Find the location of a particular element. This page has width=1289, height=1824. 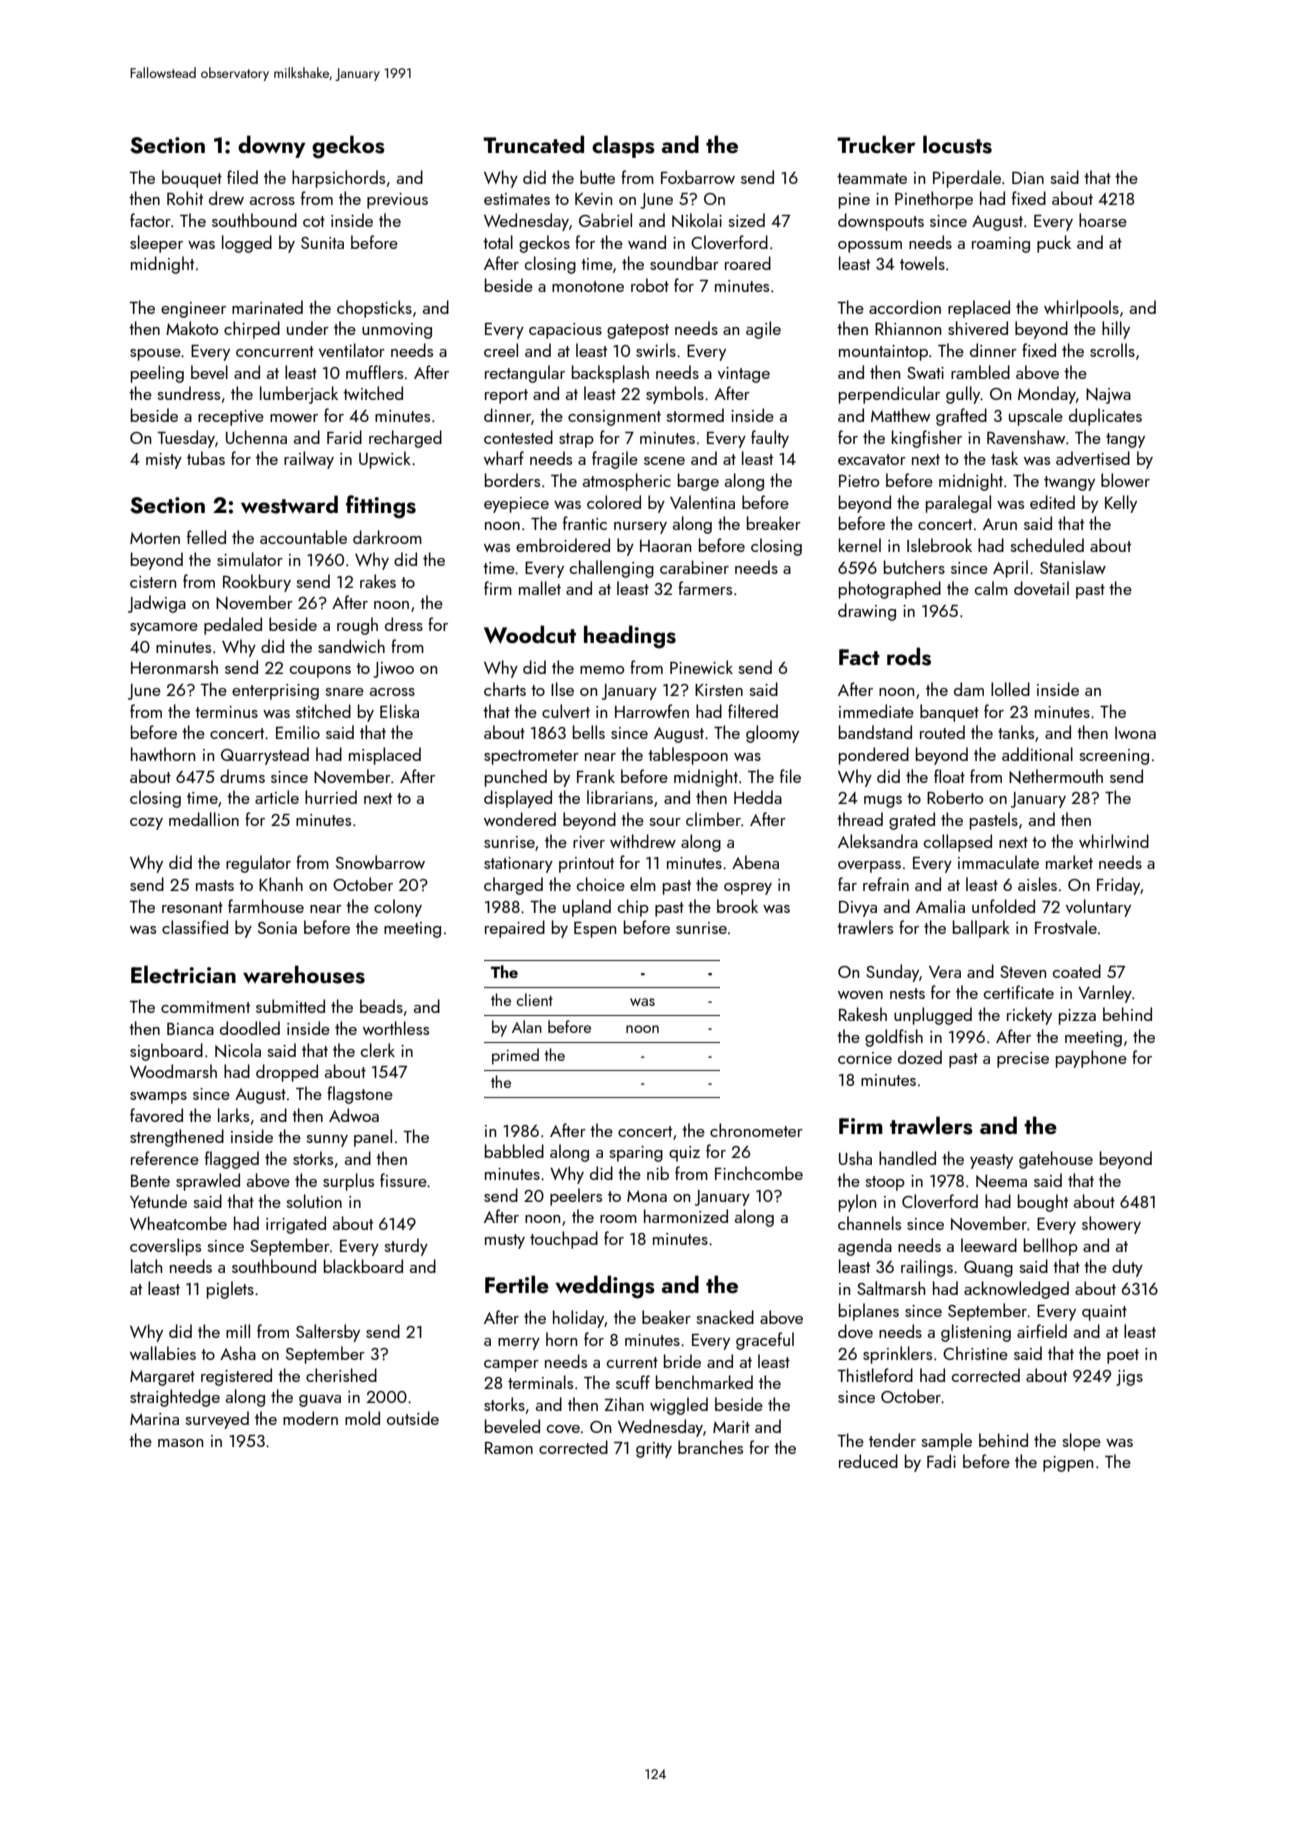

Kirsten is located at coordinates (719, 690).
